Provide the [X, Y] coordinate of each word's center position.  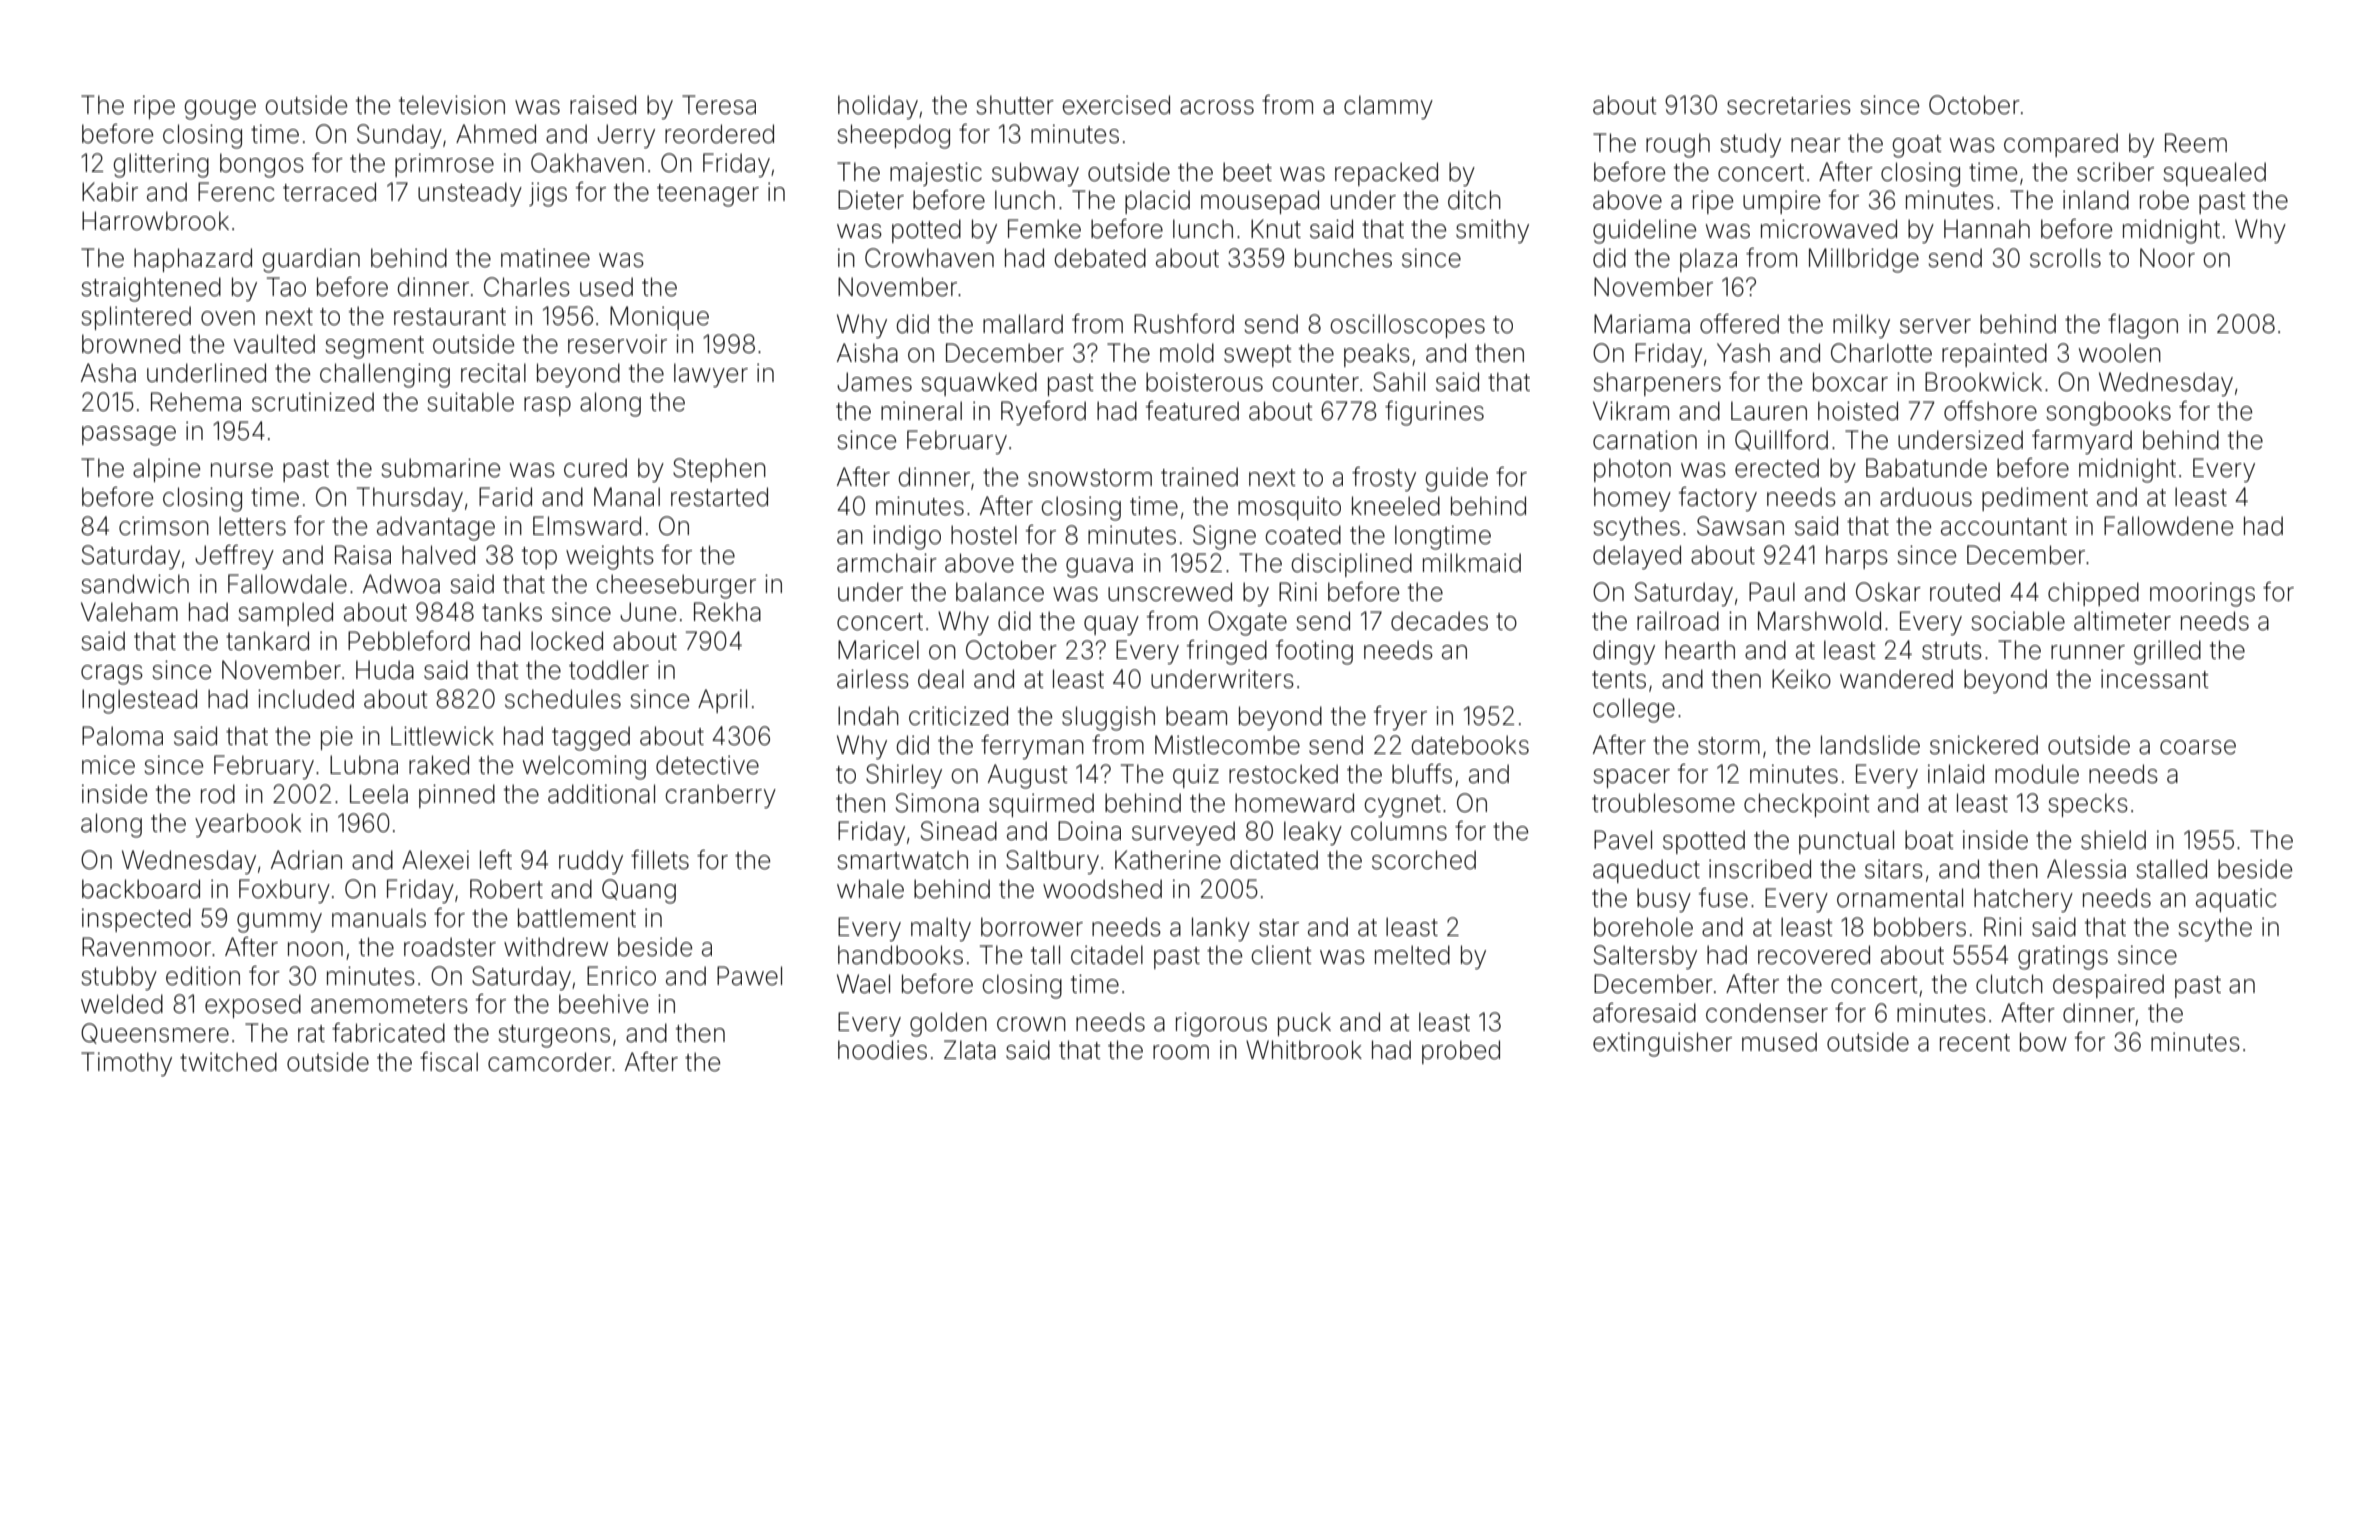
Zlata [970, 1050]
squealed [2214, 174]
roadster [450, 947]
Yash [1743, 353]
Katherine [1168, 860]
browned [131, 344]
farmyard [2082, 442]
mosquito [1289, 508]
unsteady [470, 194]
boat [1929, 840]
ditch [1474, 200]
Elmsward [587, 526]
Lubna [364, 765]
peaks [1377, 355]
